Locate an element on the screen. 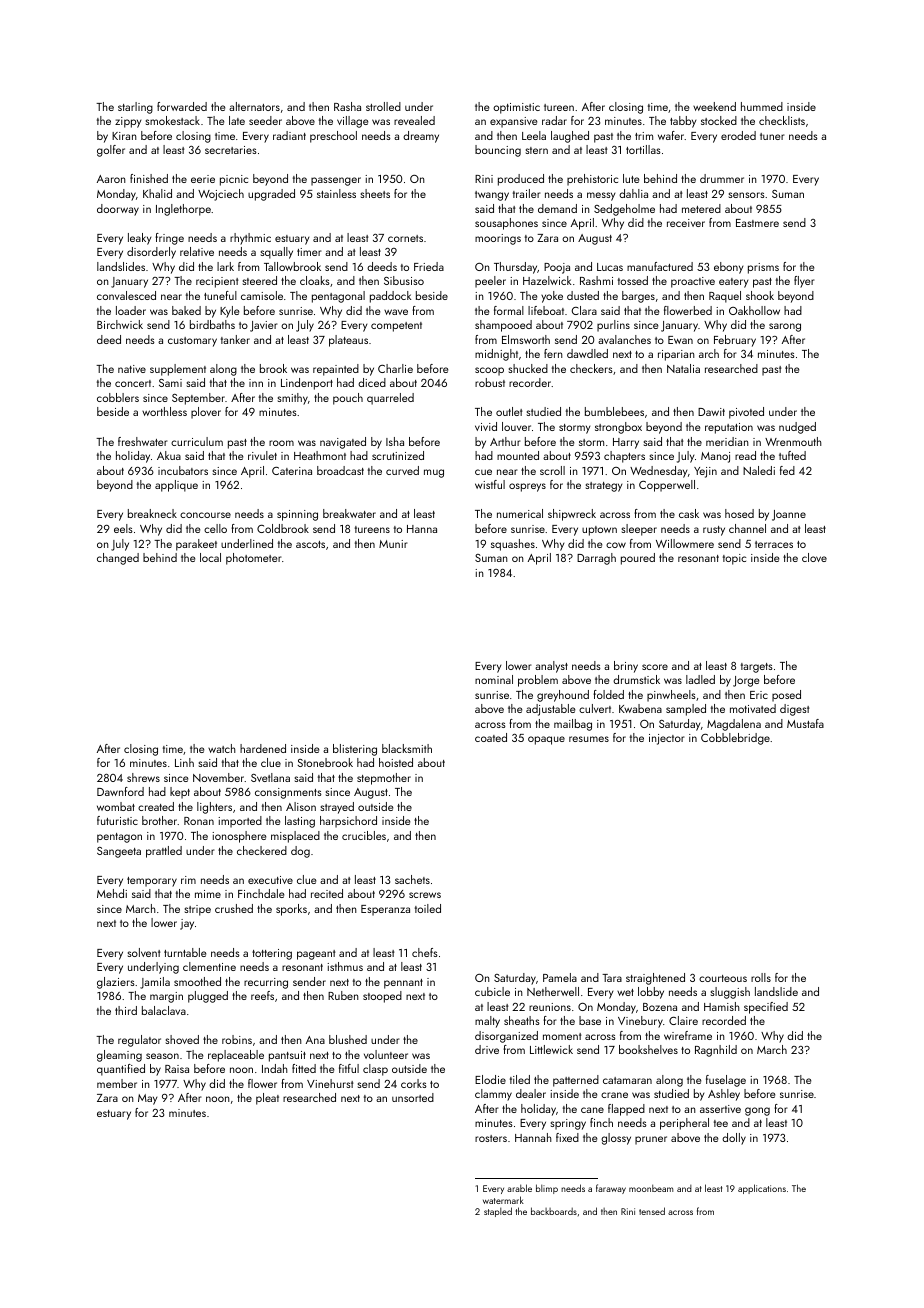 This screenshot has width=924, height=1308. ascots is located at coordinates (310, 544).
